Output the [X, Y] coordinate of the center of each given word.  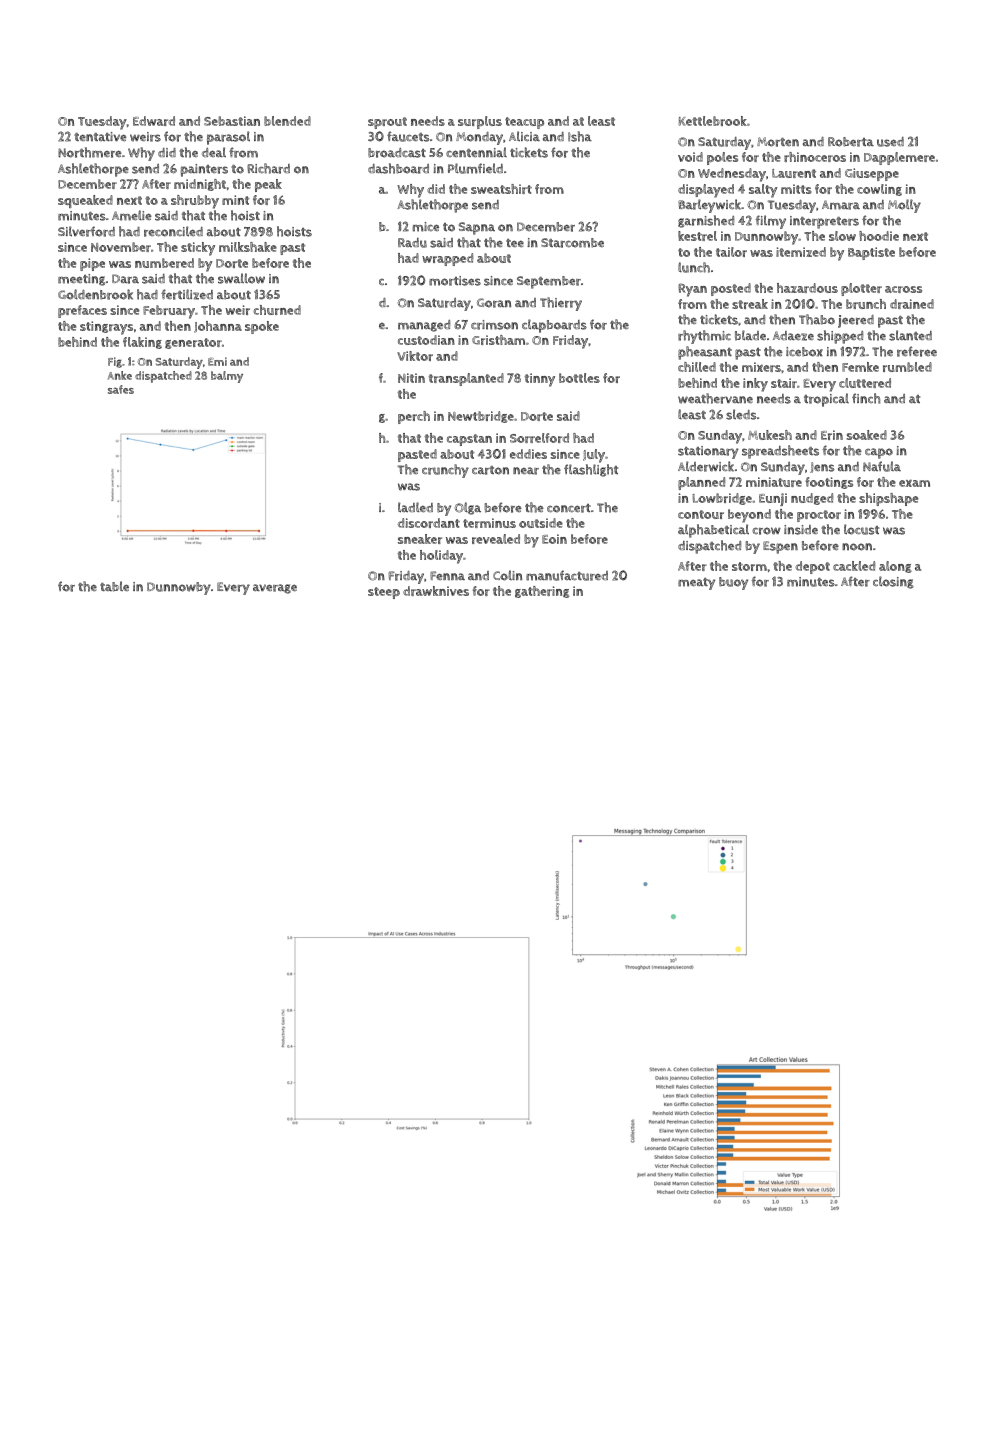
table [114, 586]
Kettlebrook [713, 121]
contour [701, 514]
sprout [387, 123]
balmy [227, 377]
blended [287, 121]
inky [755, 385]
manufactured [567, 575]
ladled [415, 507]
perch [414, 417]
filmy [770, 222]
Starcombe [572, 243]
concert [569, 508]
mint [236, 200]
